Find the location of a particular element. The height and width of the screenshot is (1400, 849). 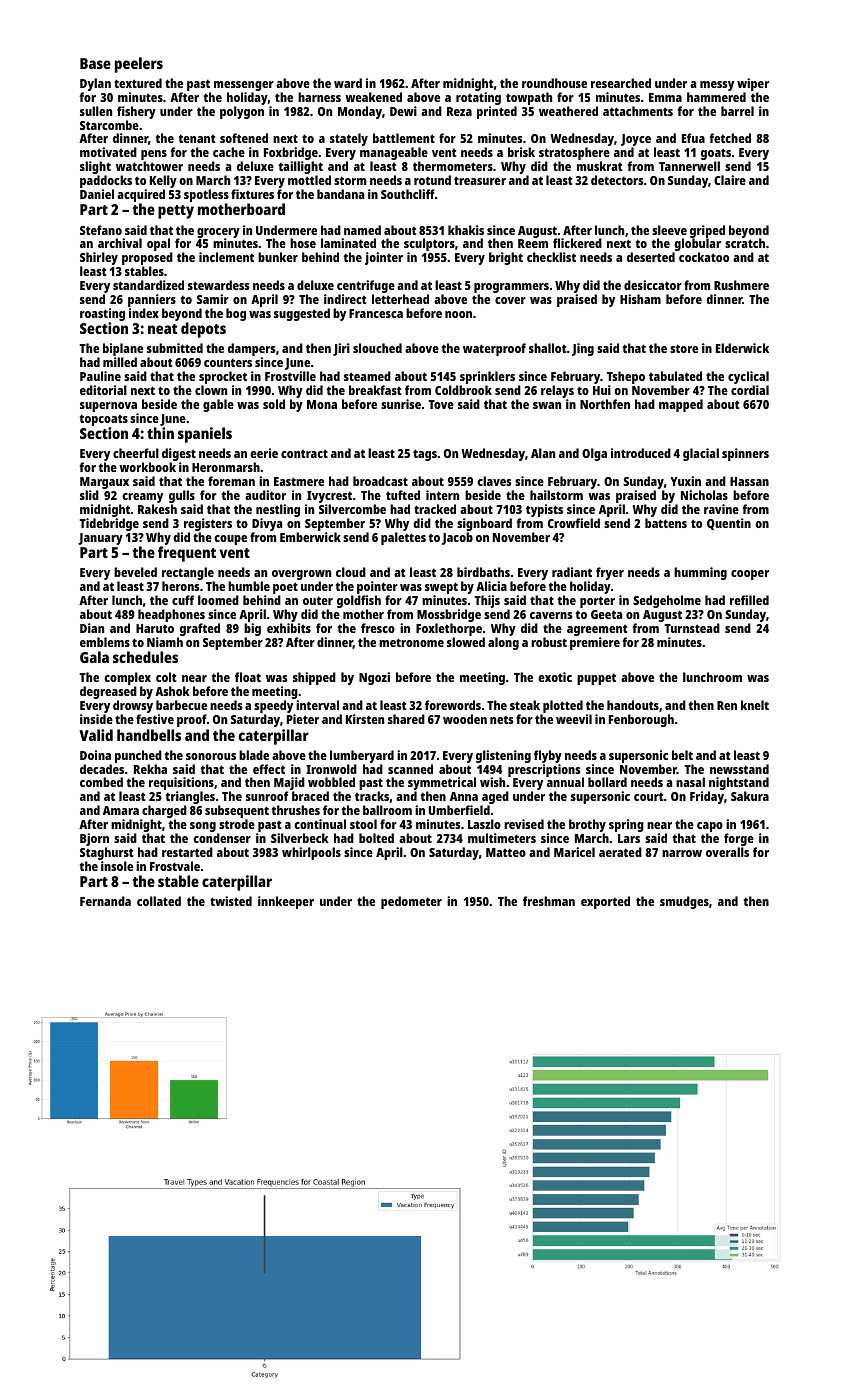

Ren is located at coordinates (727, 705).
